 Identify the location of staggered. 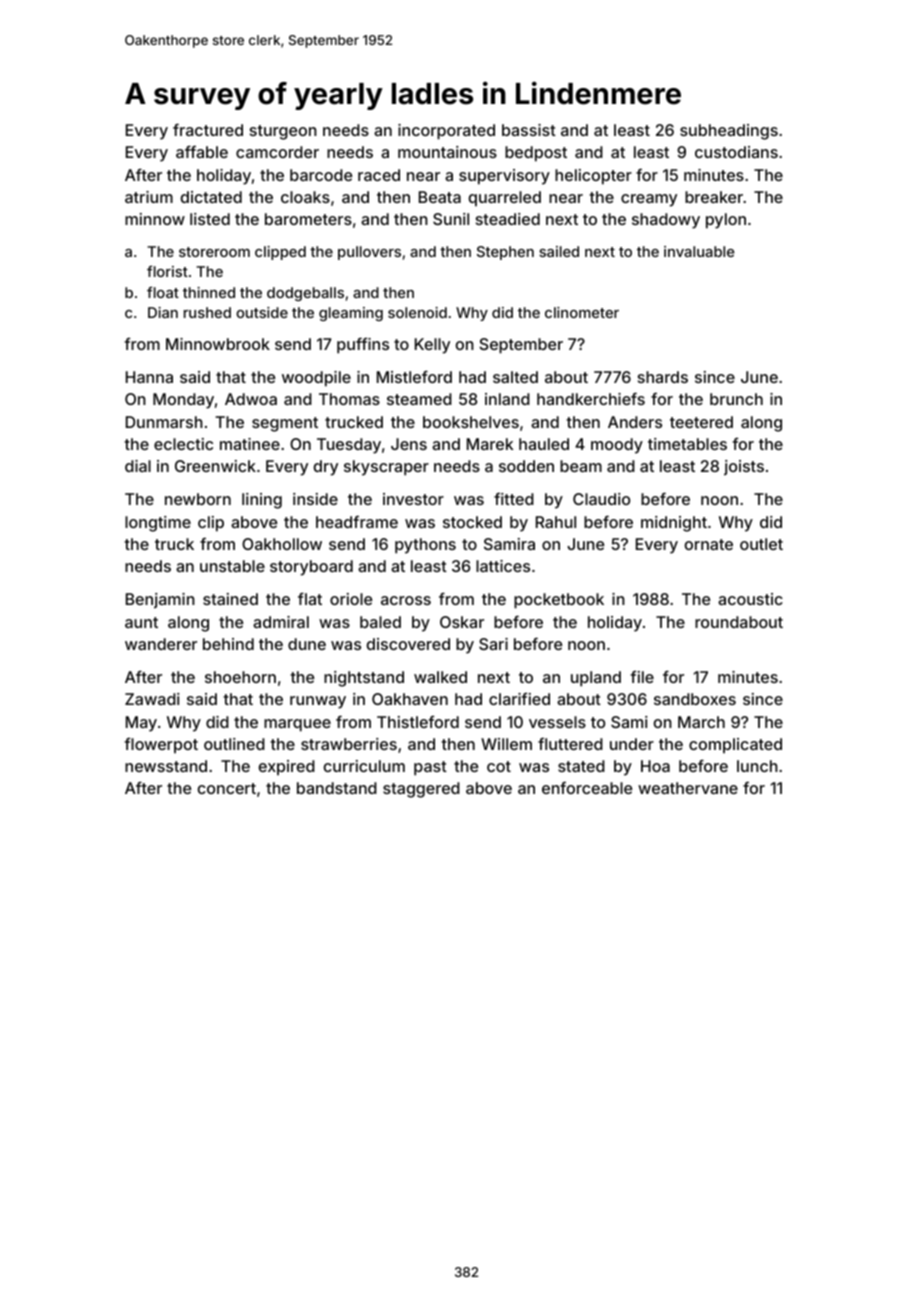
(421, 790).
